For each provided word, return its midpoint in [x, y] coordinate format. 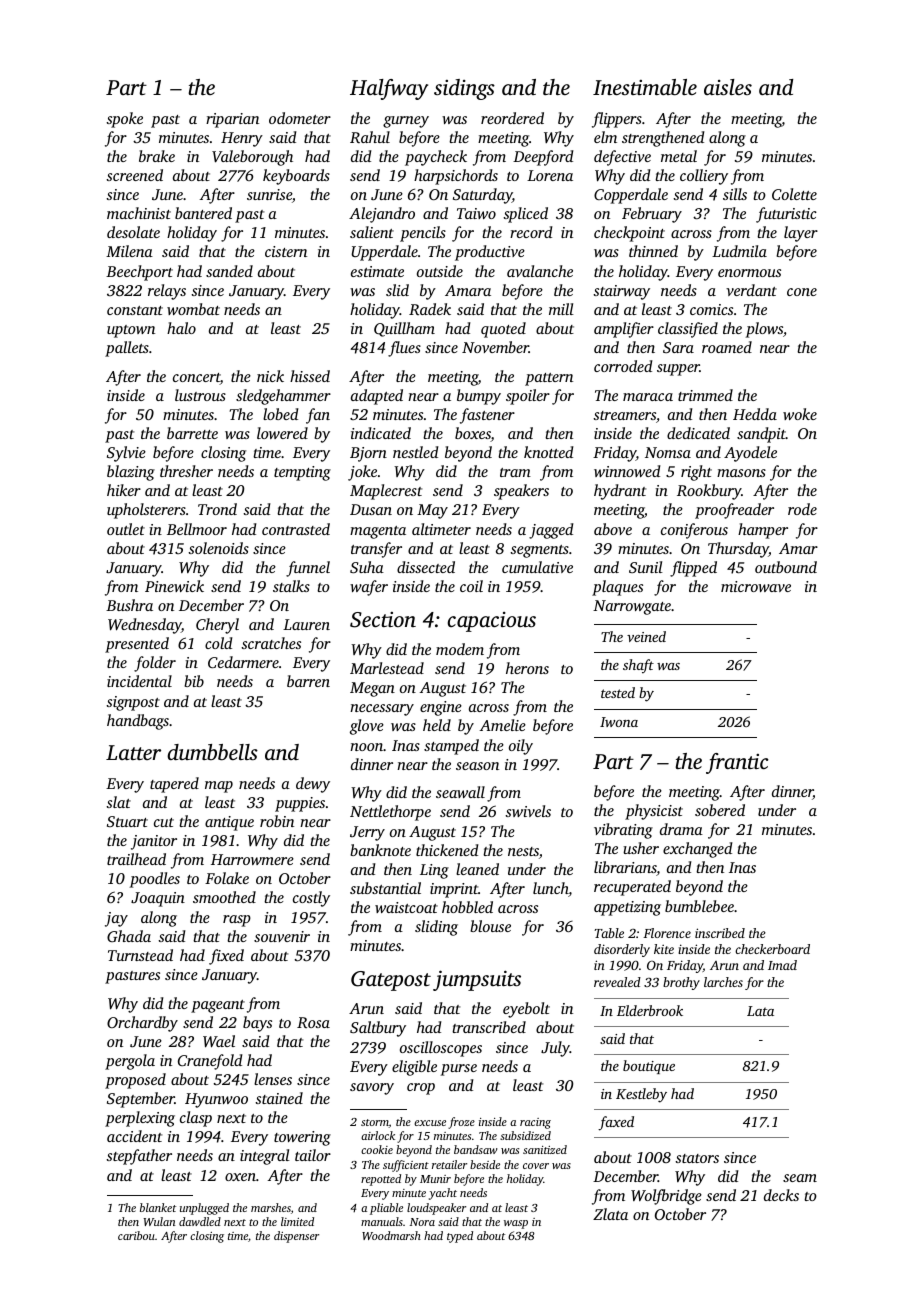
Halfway [389, 89]
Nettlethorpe [390, 813]
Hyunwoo [216, 1100]
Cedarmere [243, 662]
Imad [782, 965]
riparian [232, 120]
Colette [794, 194]
